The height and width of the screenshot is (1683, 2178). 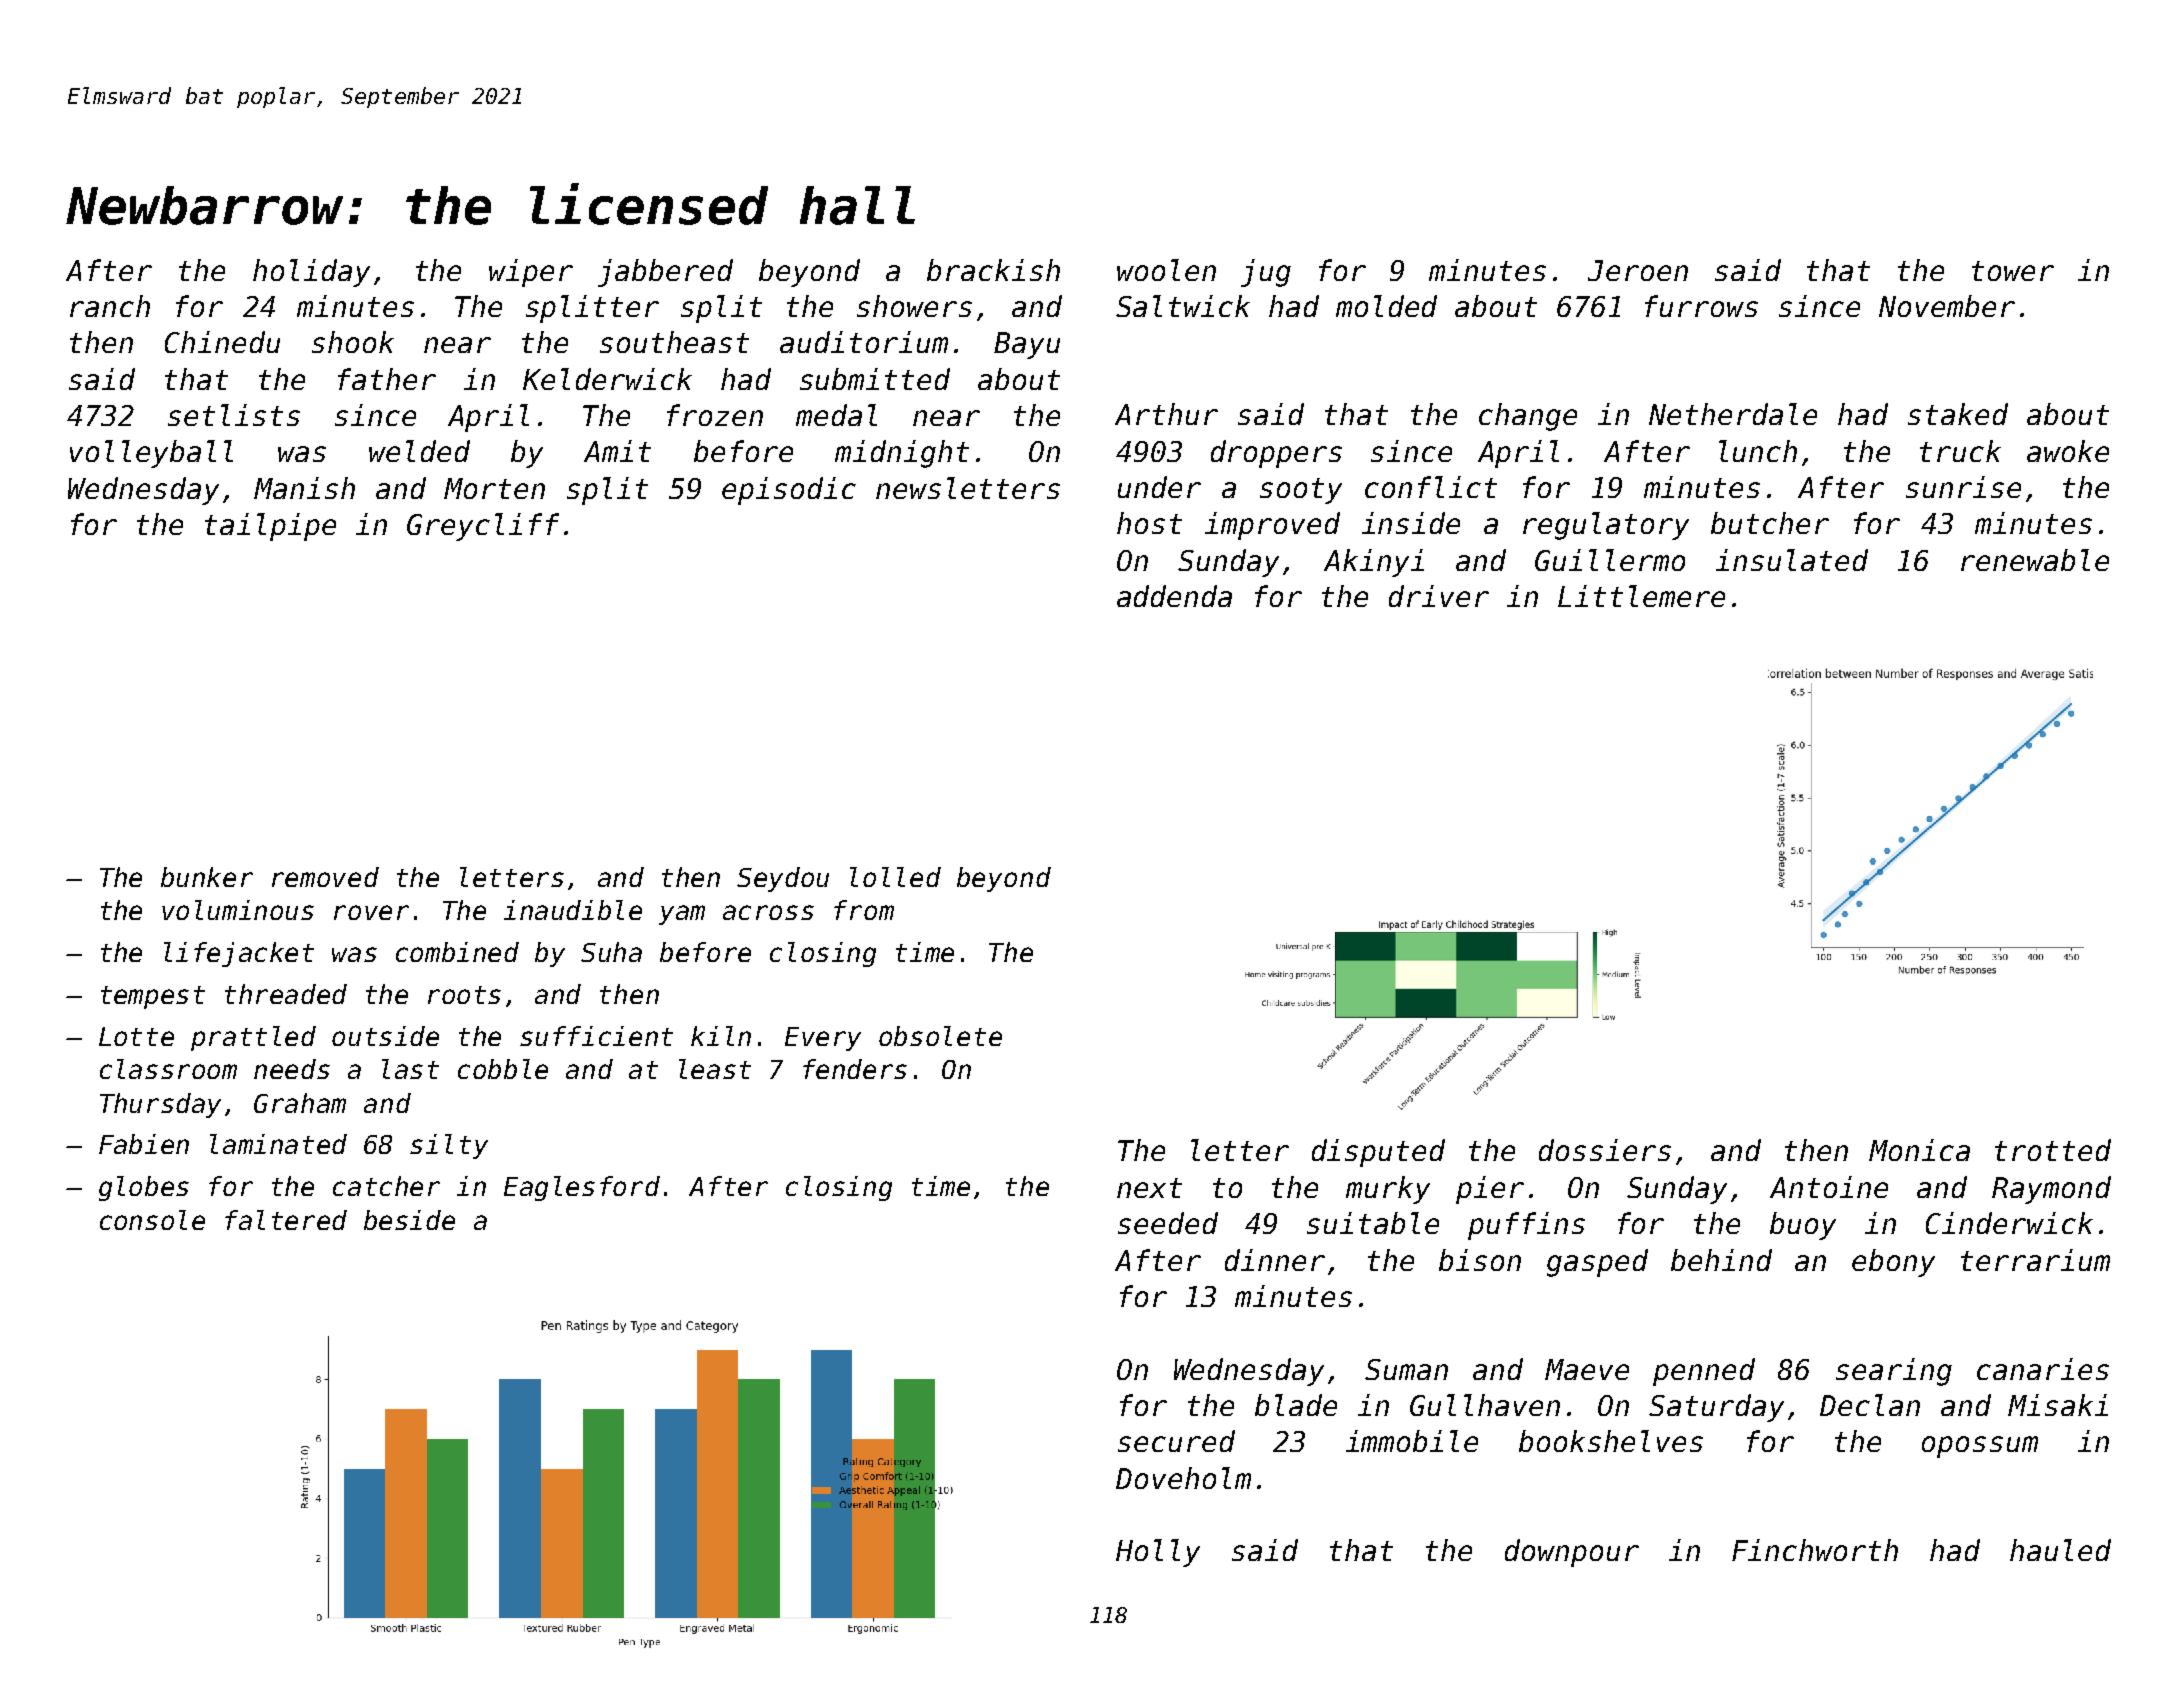 What do you see at coordinates (1919, 1150) in the screenshot?
I see `Monica` at bounding box center [1919, 1150].
